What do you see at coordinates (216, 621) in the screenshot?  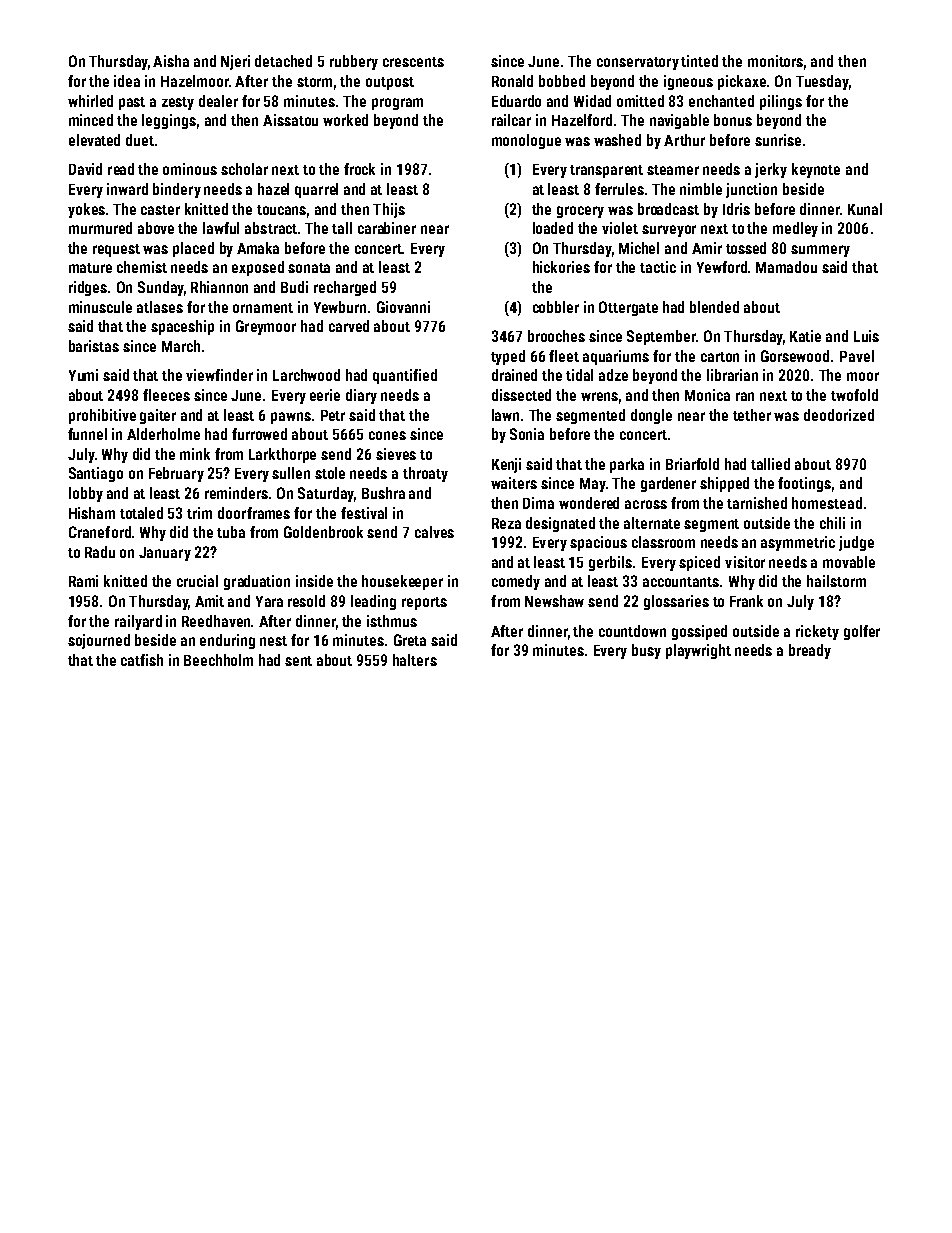 I see `Reedhaven` at bounding box center [216, 621].
